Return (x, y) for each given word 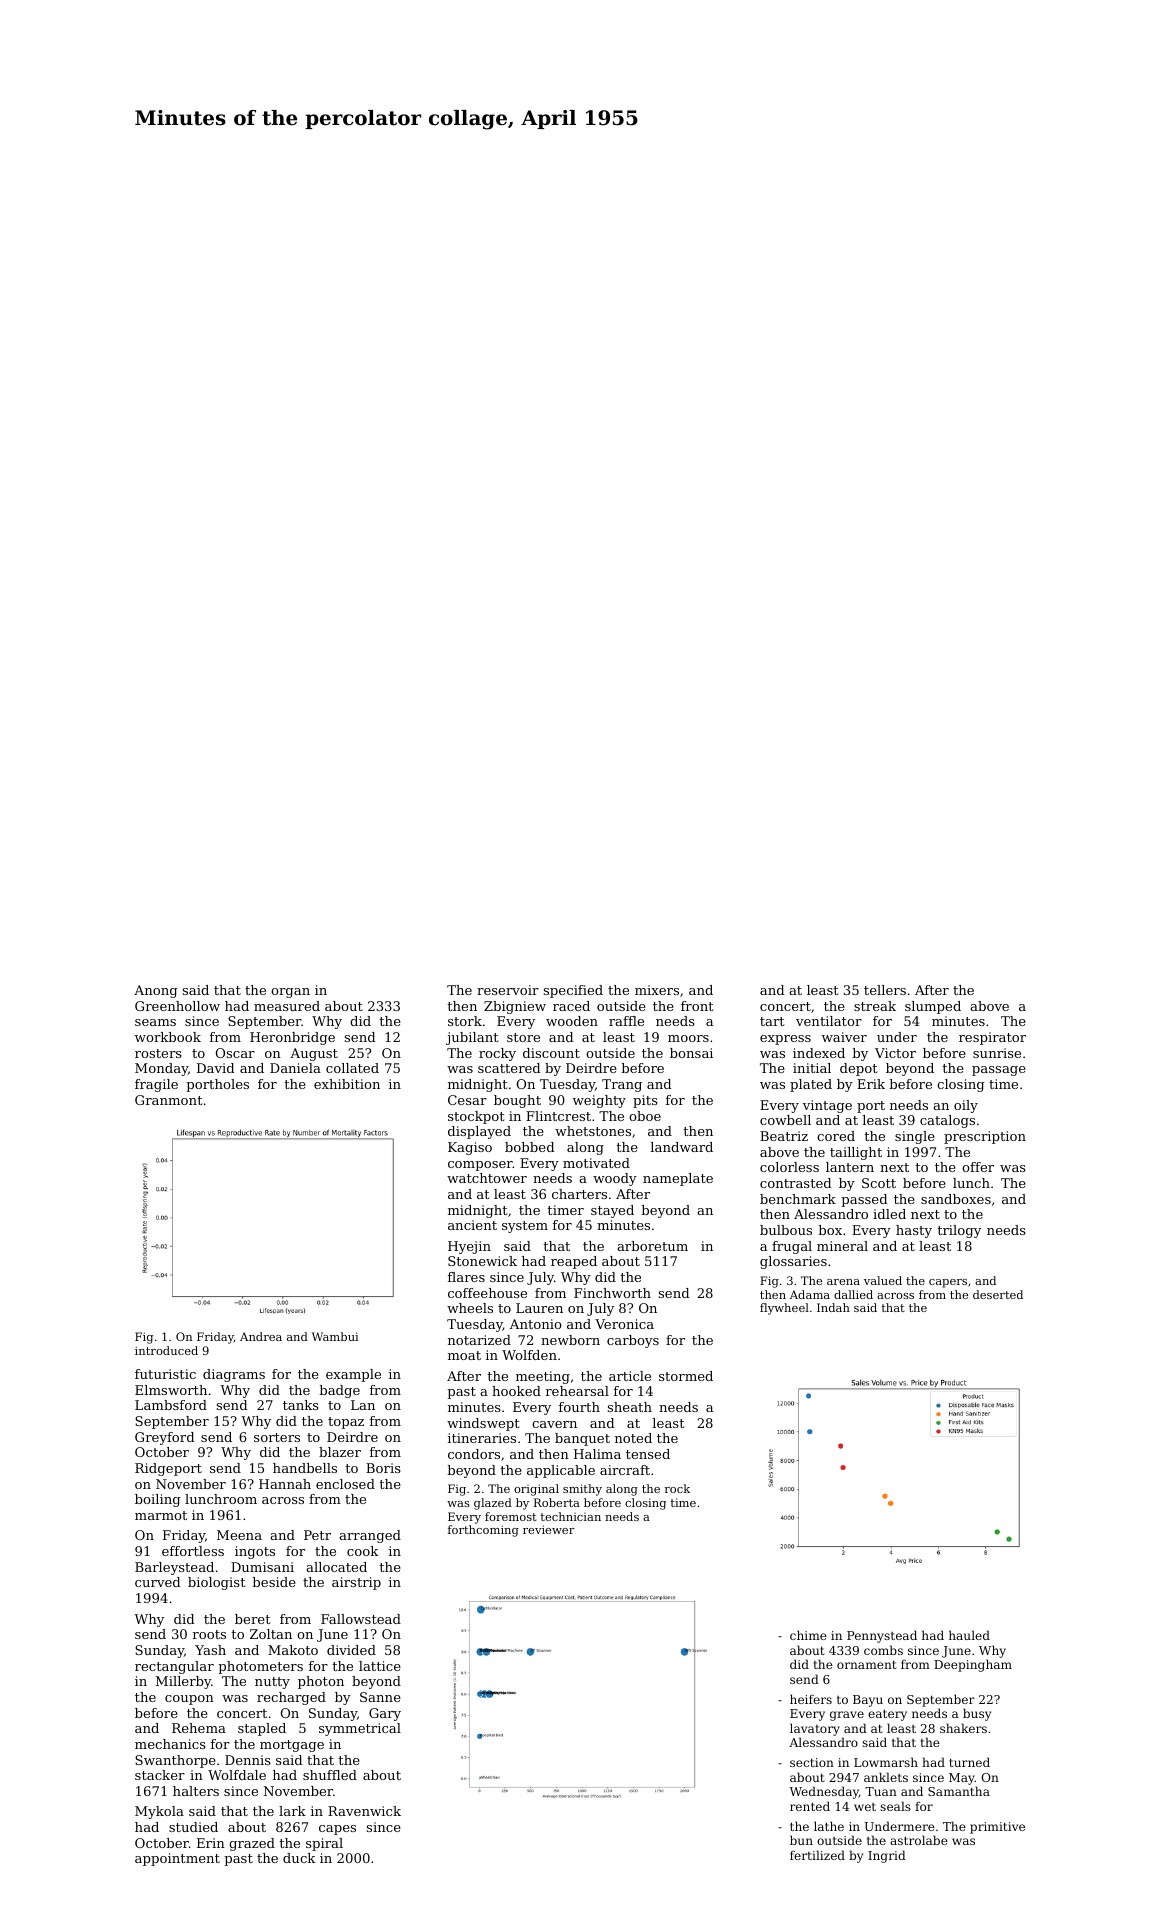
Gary (385, 1714)
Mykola (159, 1812)
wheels (470, 1308)
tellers (885, 990)
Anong (156, 991)
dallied (853, 1294)
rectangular (174, 1667)
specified (573, 991)
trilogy (959, 1231)
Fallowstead (361, 1619)
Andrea (261, 1336)
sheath (629, 1407)
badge (340, 1391)
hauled (969, 1635)
